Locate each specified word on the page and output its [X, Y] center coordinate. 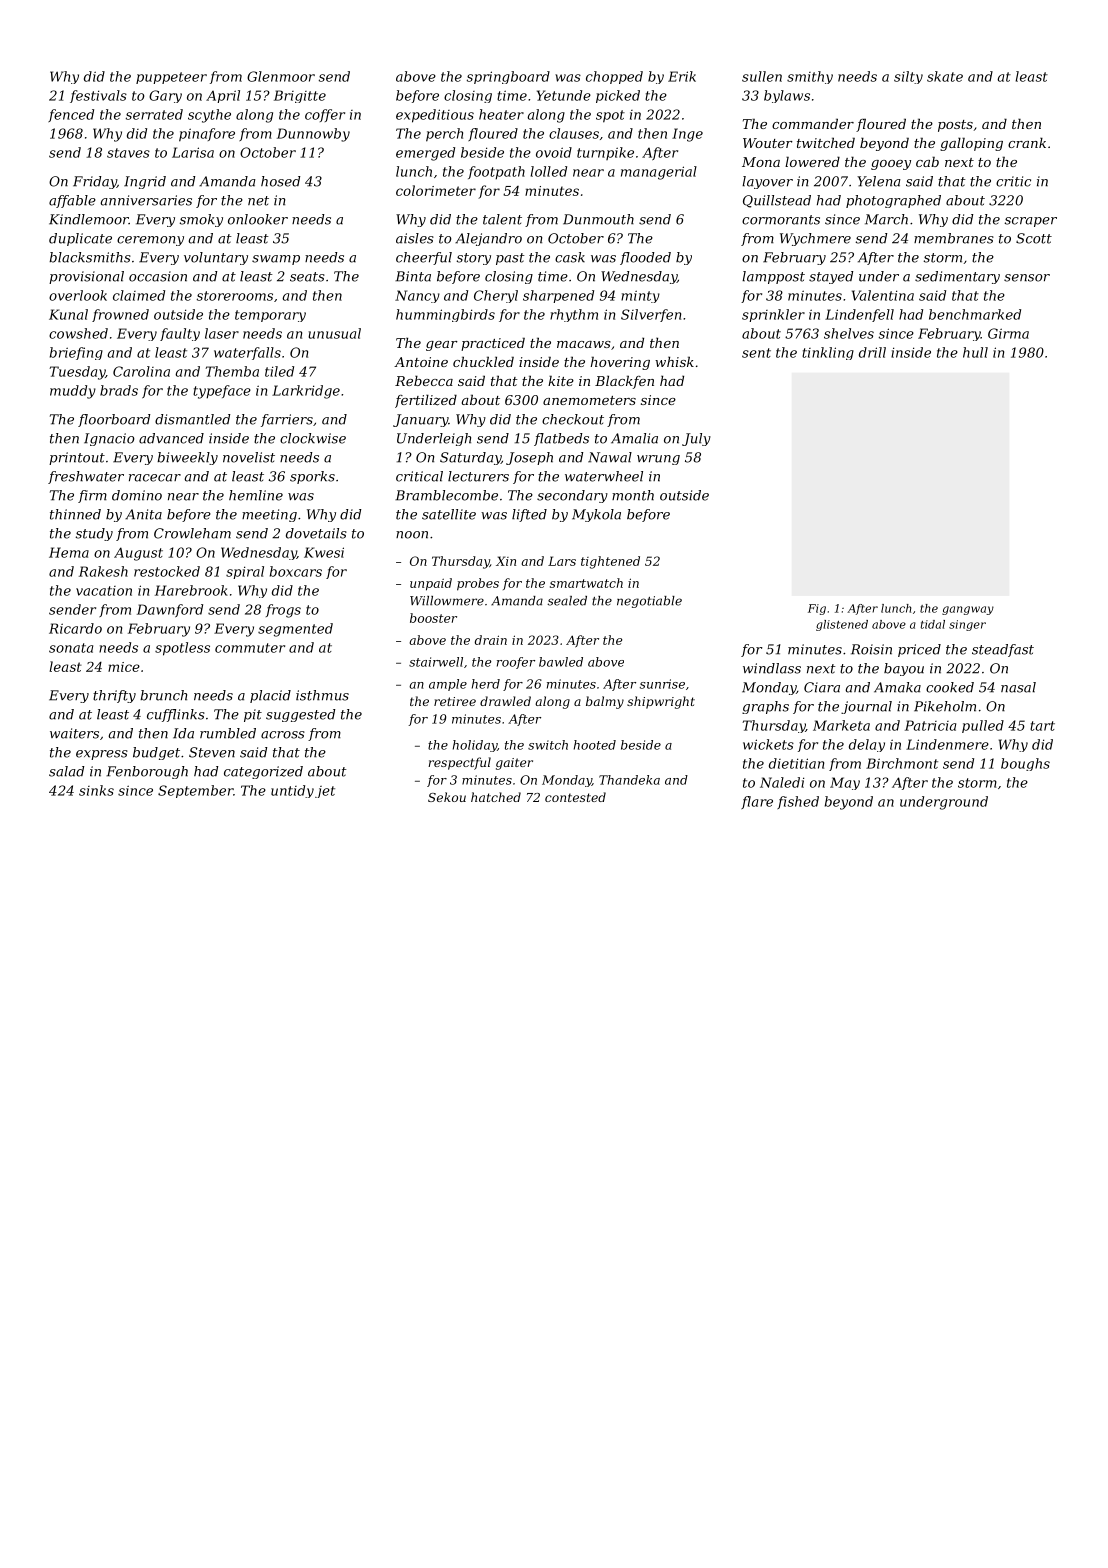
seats [307, 277]
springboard [508, 77]
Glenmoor [281, 76]
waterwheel [604, 476]
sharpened [558, 296]
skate [945, 76]
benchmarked [975, 314]
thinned [75, 514]
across [283, 735]
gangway [968, 610]
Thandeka [629, 780]
